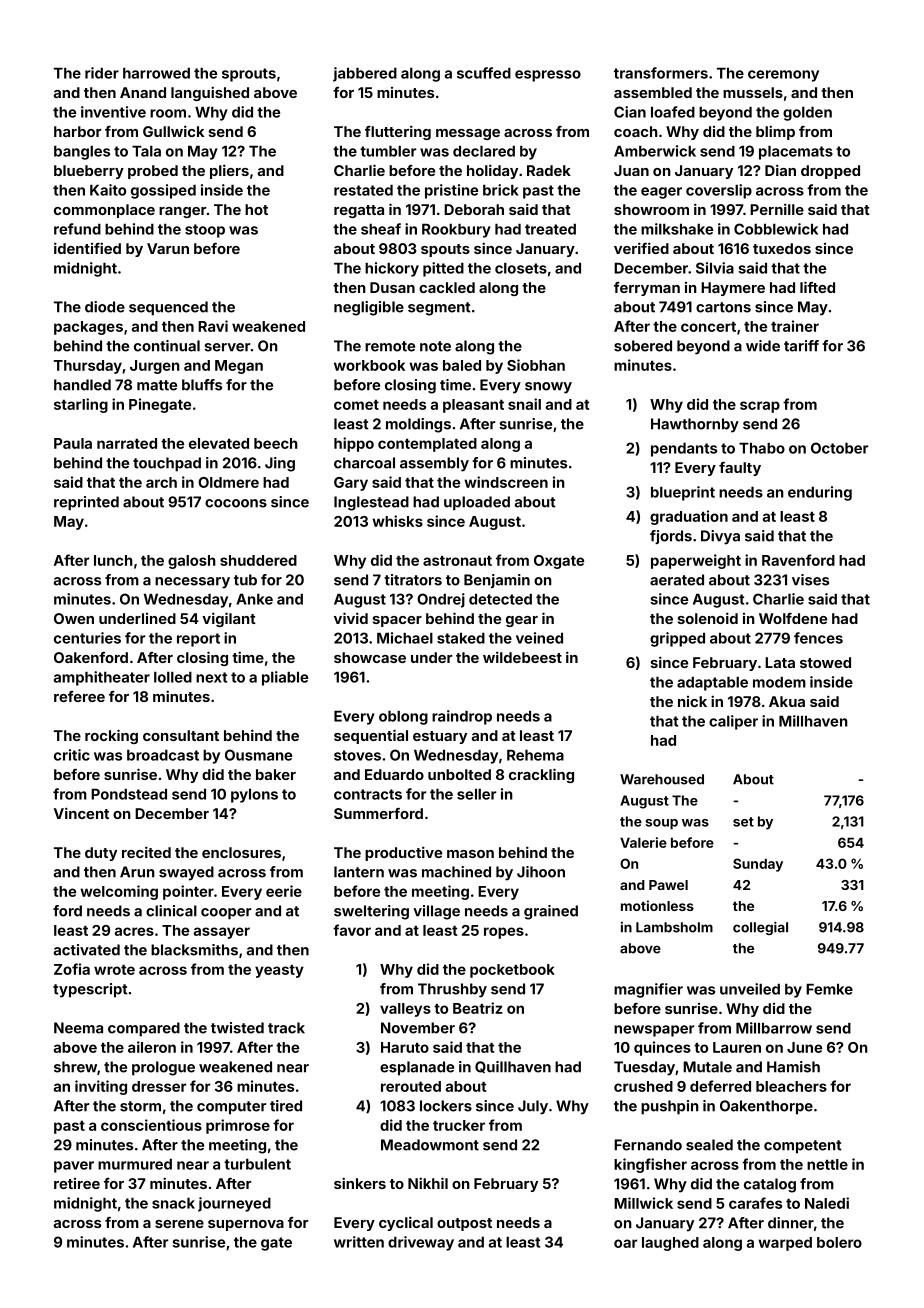 The width and height of the screenshot is (924, 1308). Describe the element at coordinates (541, 775) in the screenshot. I see `crackling` at that location.
